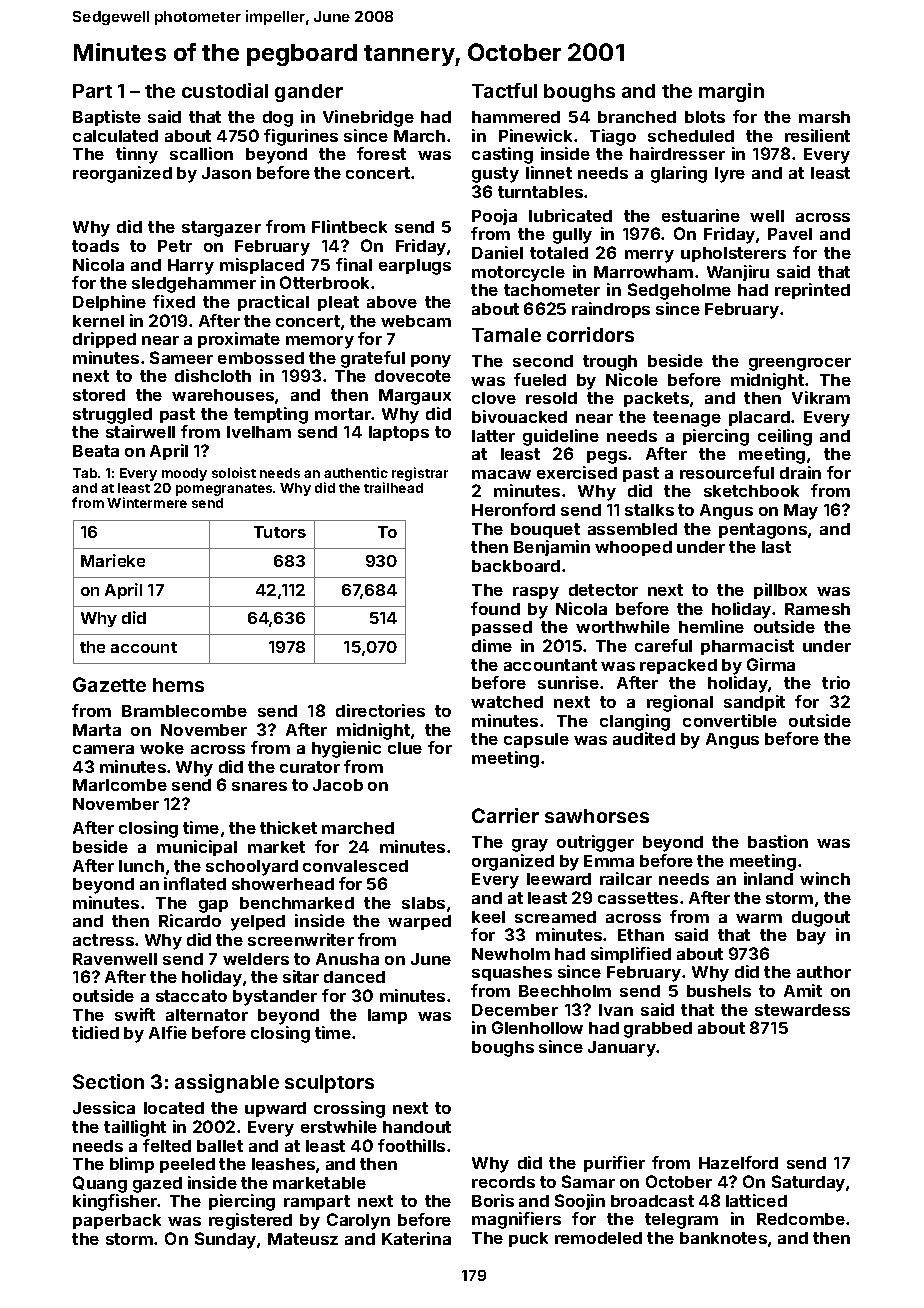 The height and width of the screenshot is (1308, 924). Describe the element at coordinates (259, 786) in the screenshot. I see `snares` at that location.
